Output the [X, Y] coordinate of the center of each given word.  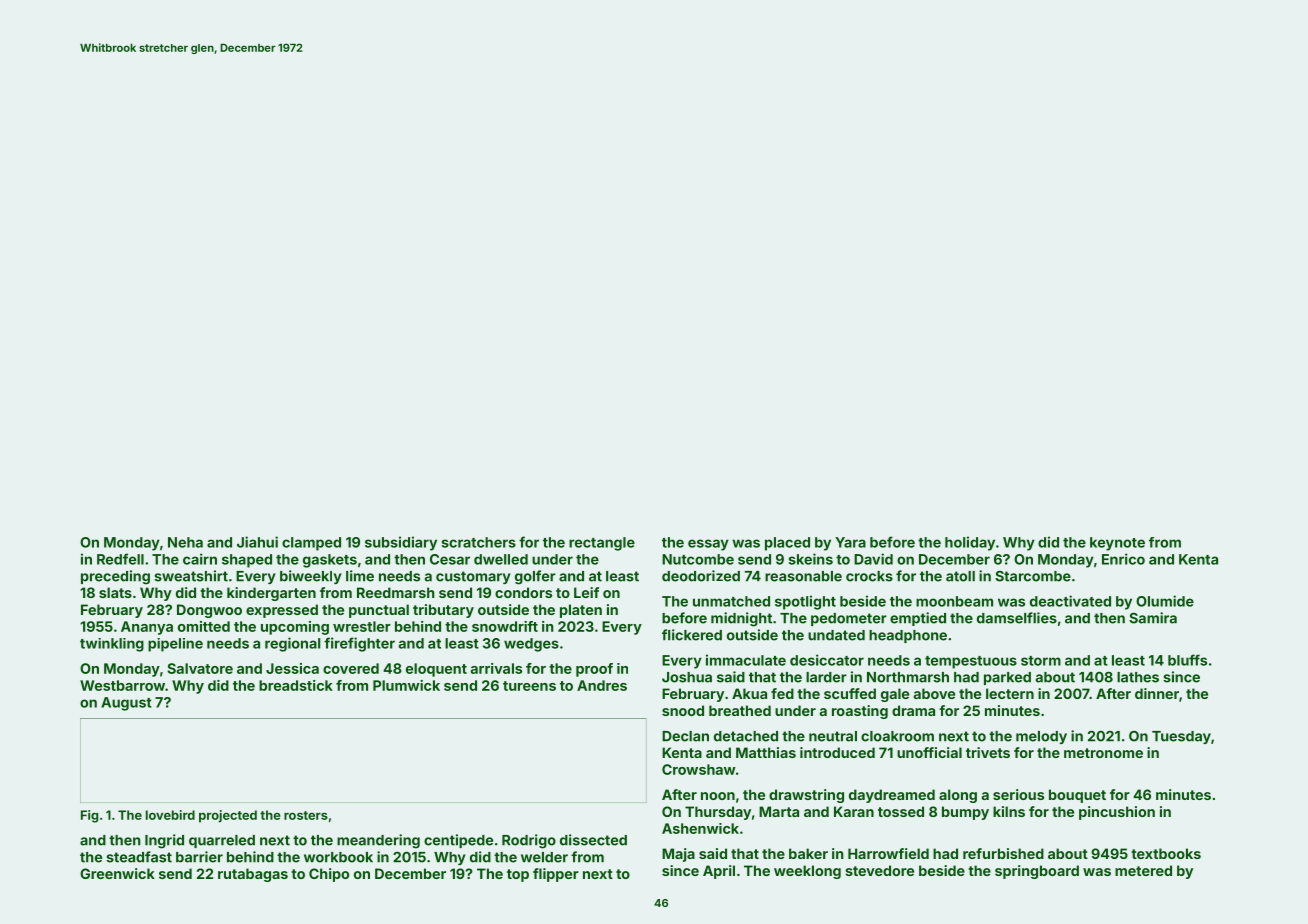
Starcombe [1033, 576]
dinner [1157, 693]
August [126, 704]
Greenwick [117, 873]
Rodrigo [529, 841]
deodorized [701, 576]
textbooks [1166, 853]
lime [360, 576]
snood [683, 710]
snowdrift [505, 626]
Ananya [147, 628]
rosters [306, 815]
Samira [1153, 618]
